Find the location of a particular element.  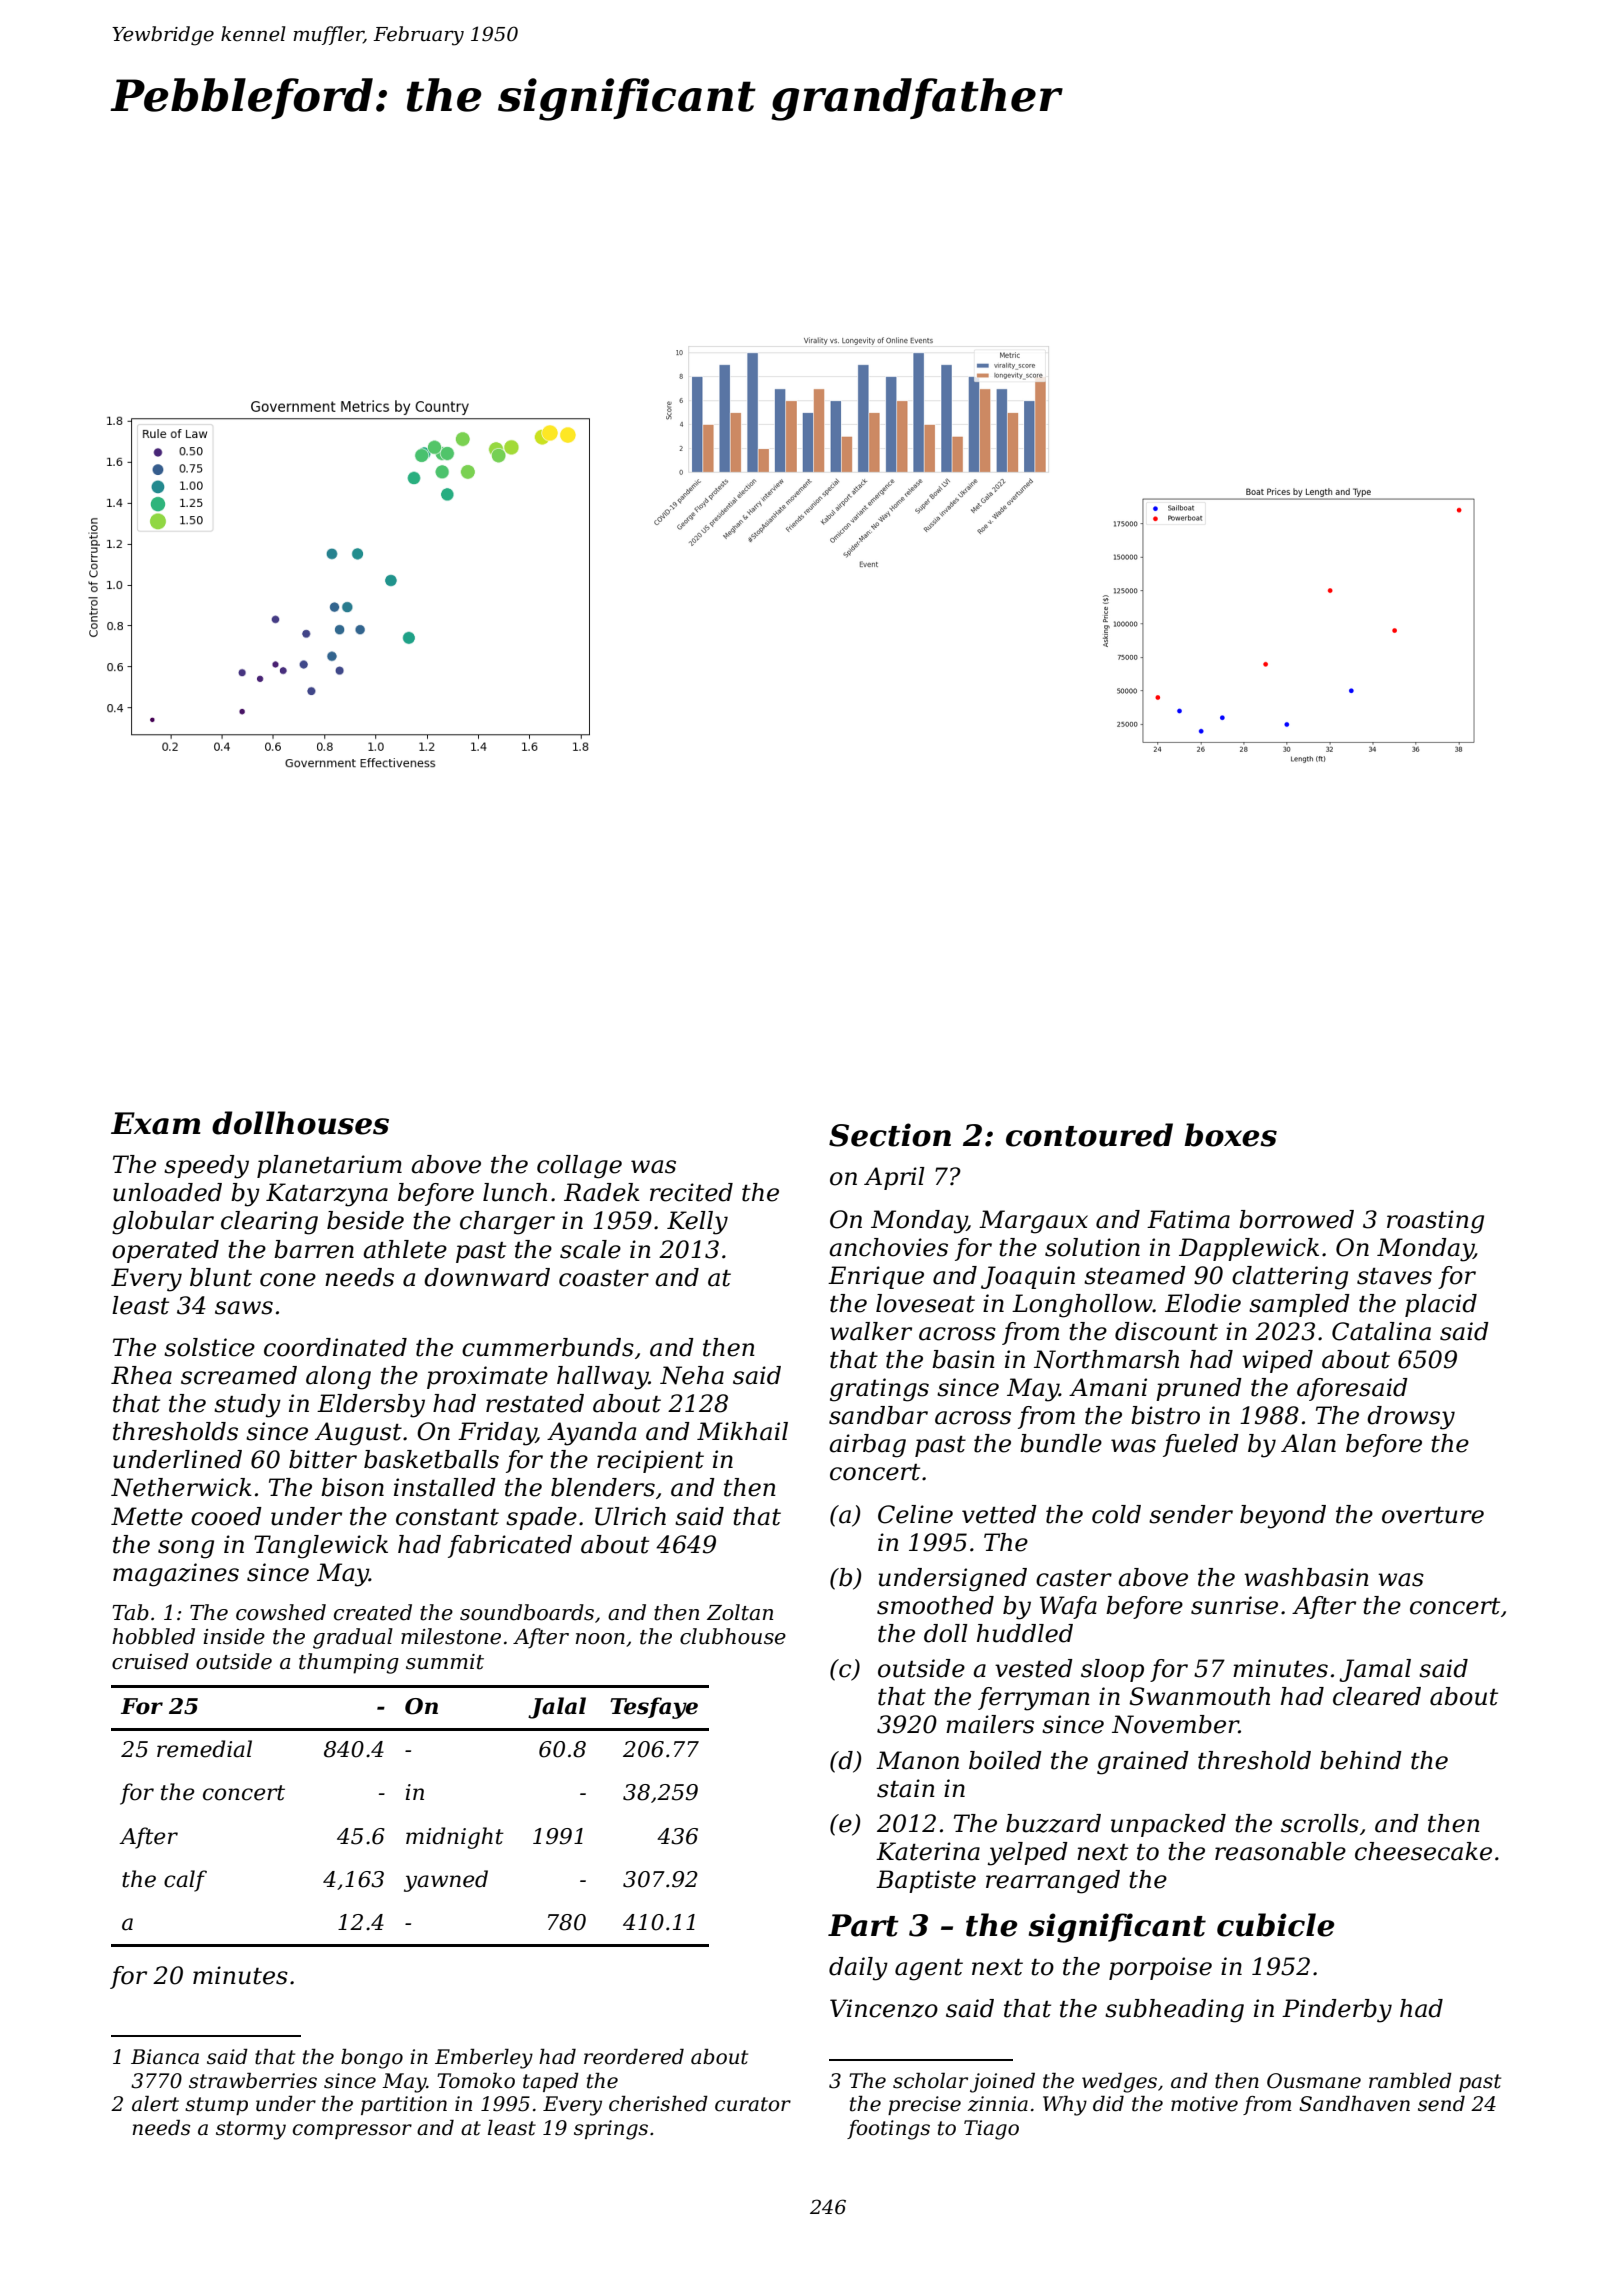

cheesecake is located at coordinates (1423, 1851).
